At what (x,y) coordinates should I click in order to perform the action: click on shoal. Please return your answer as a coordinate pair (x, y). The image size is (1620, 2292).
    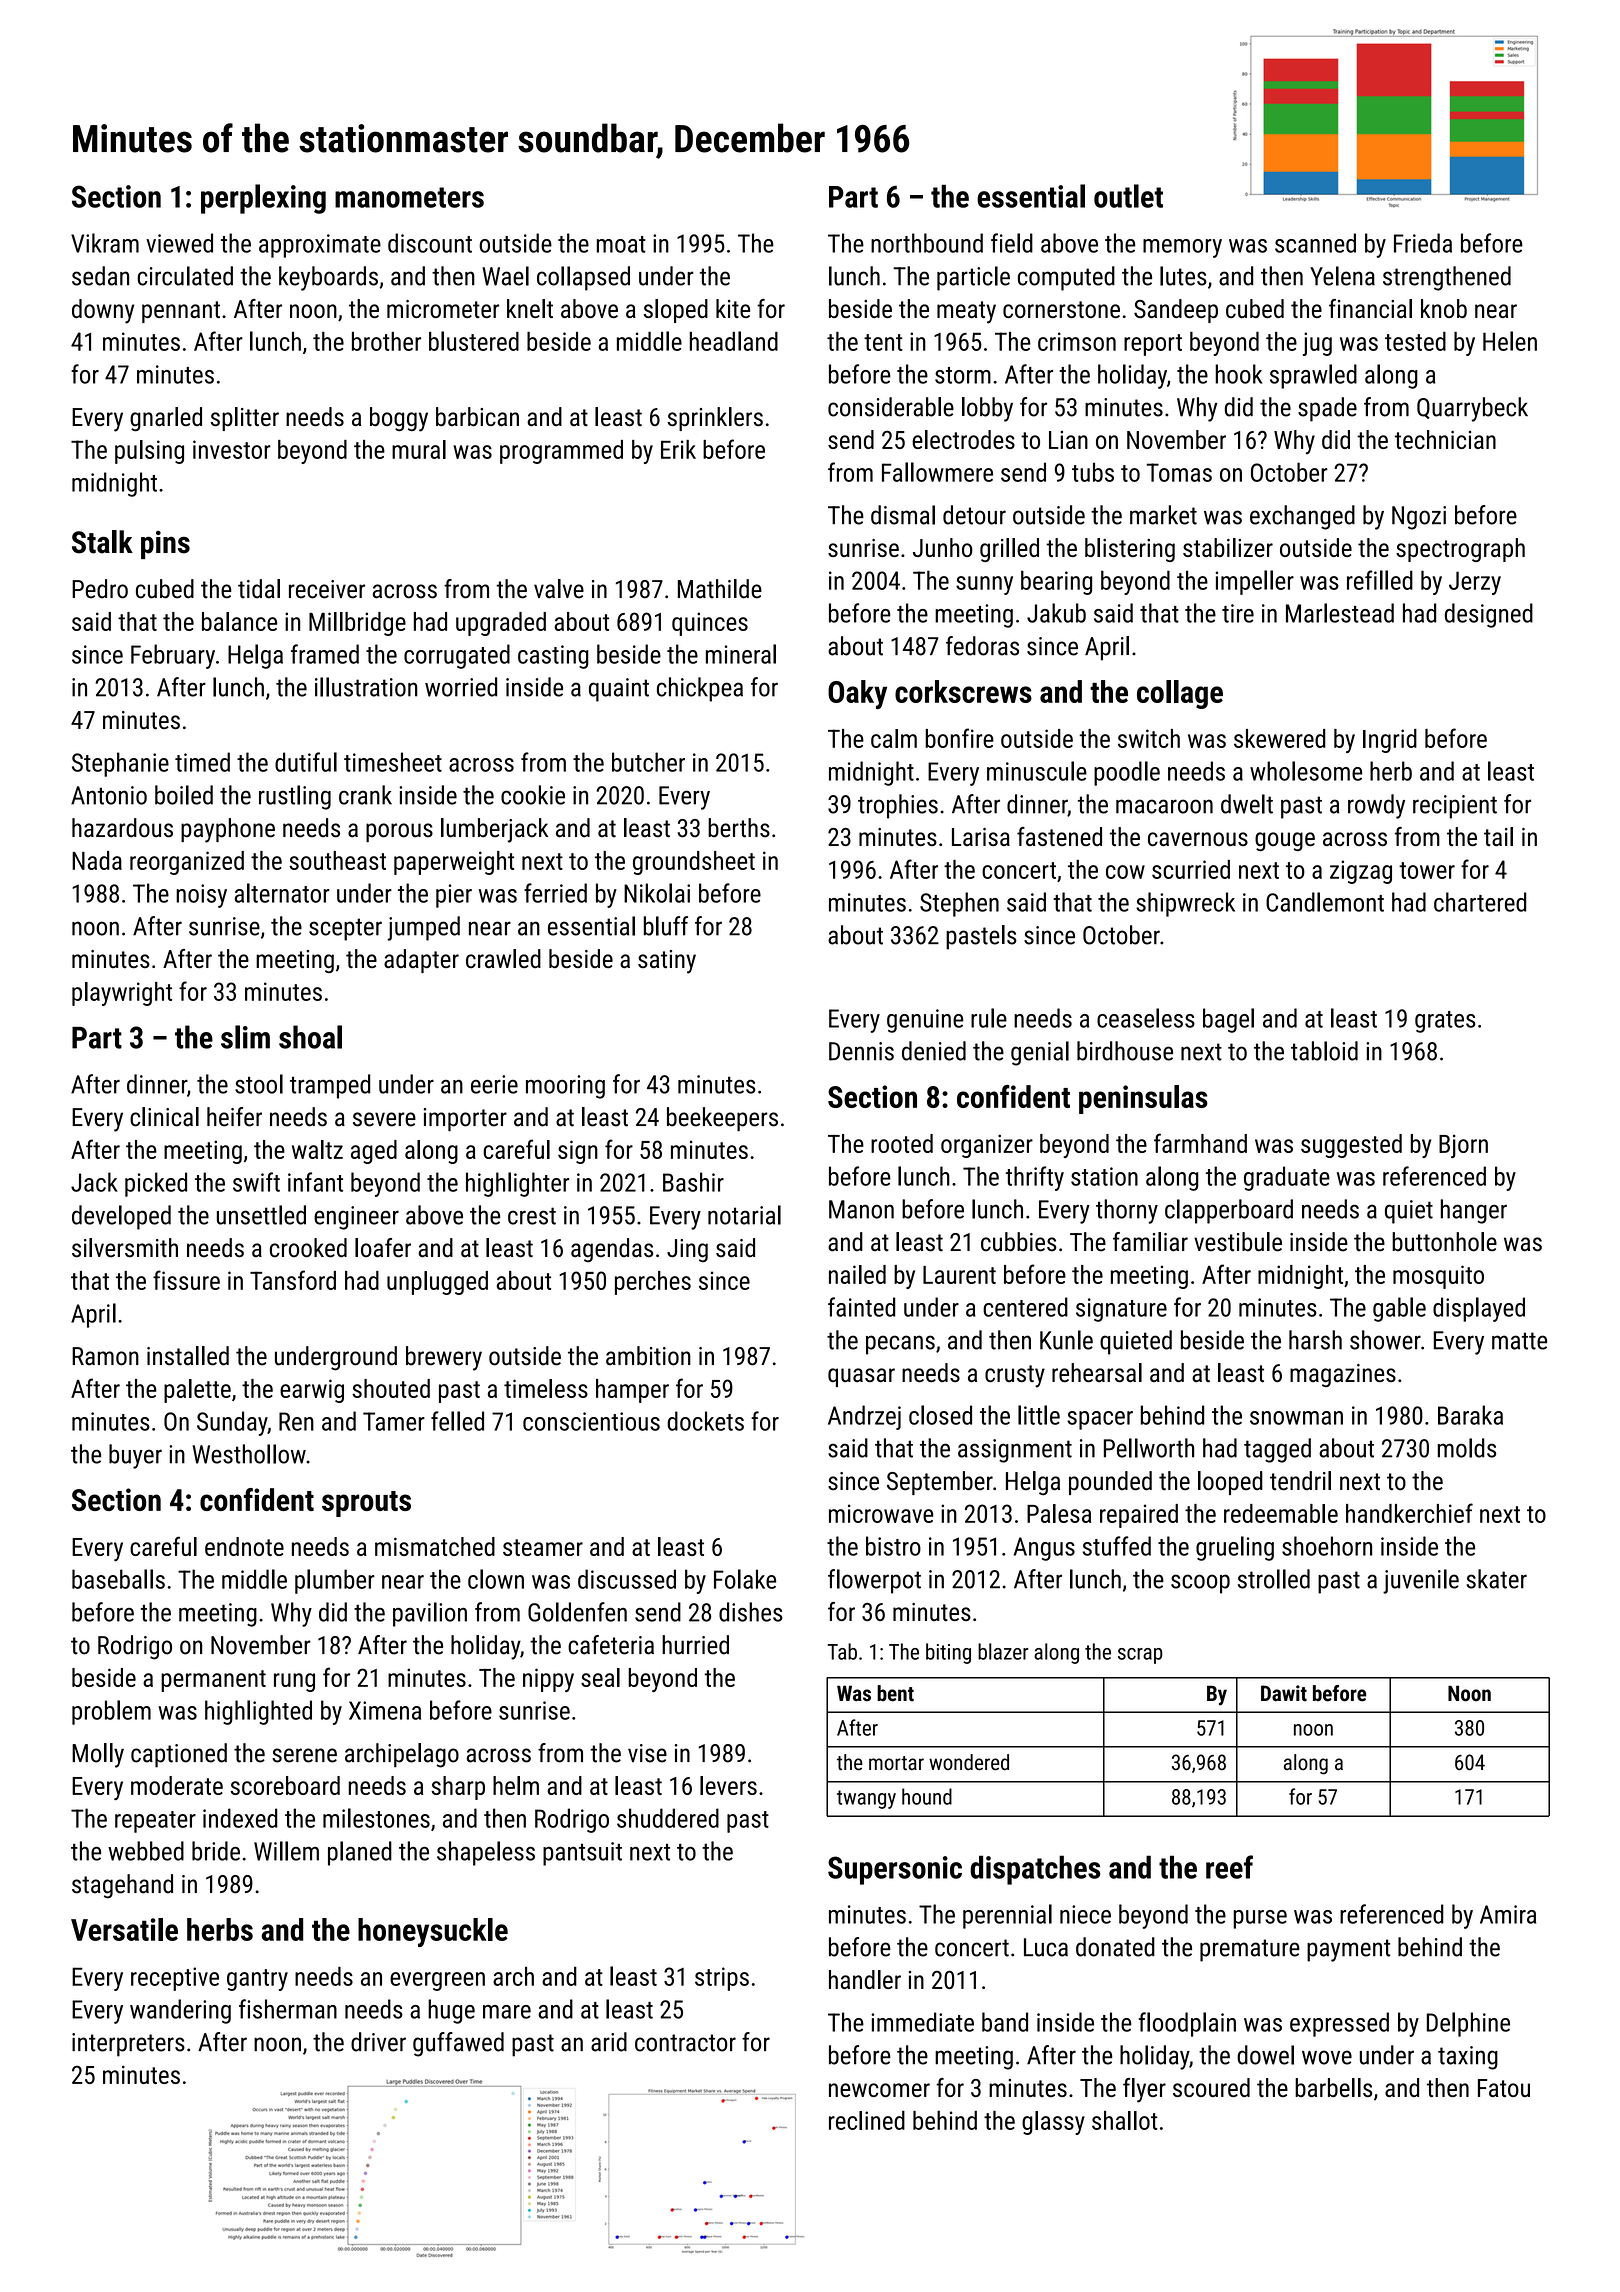
    Looking at the image, I should click on (310, 1037).
